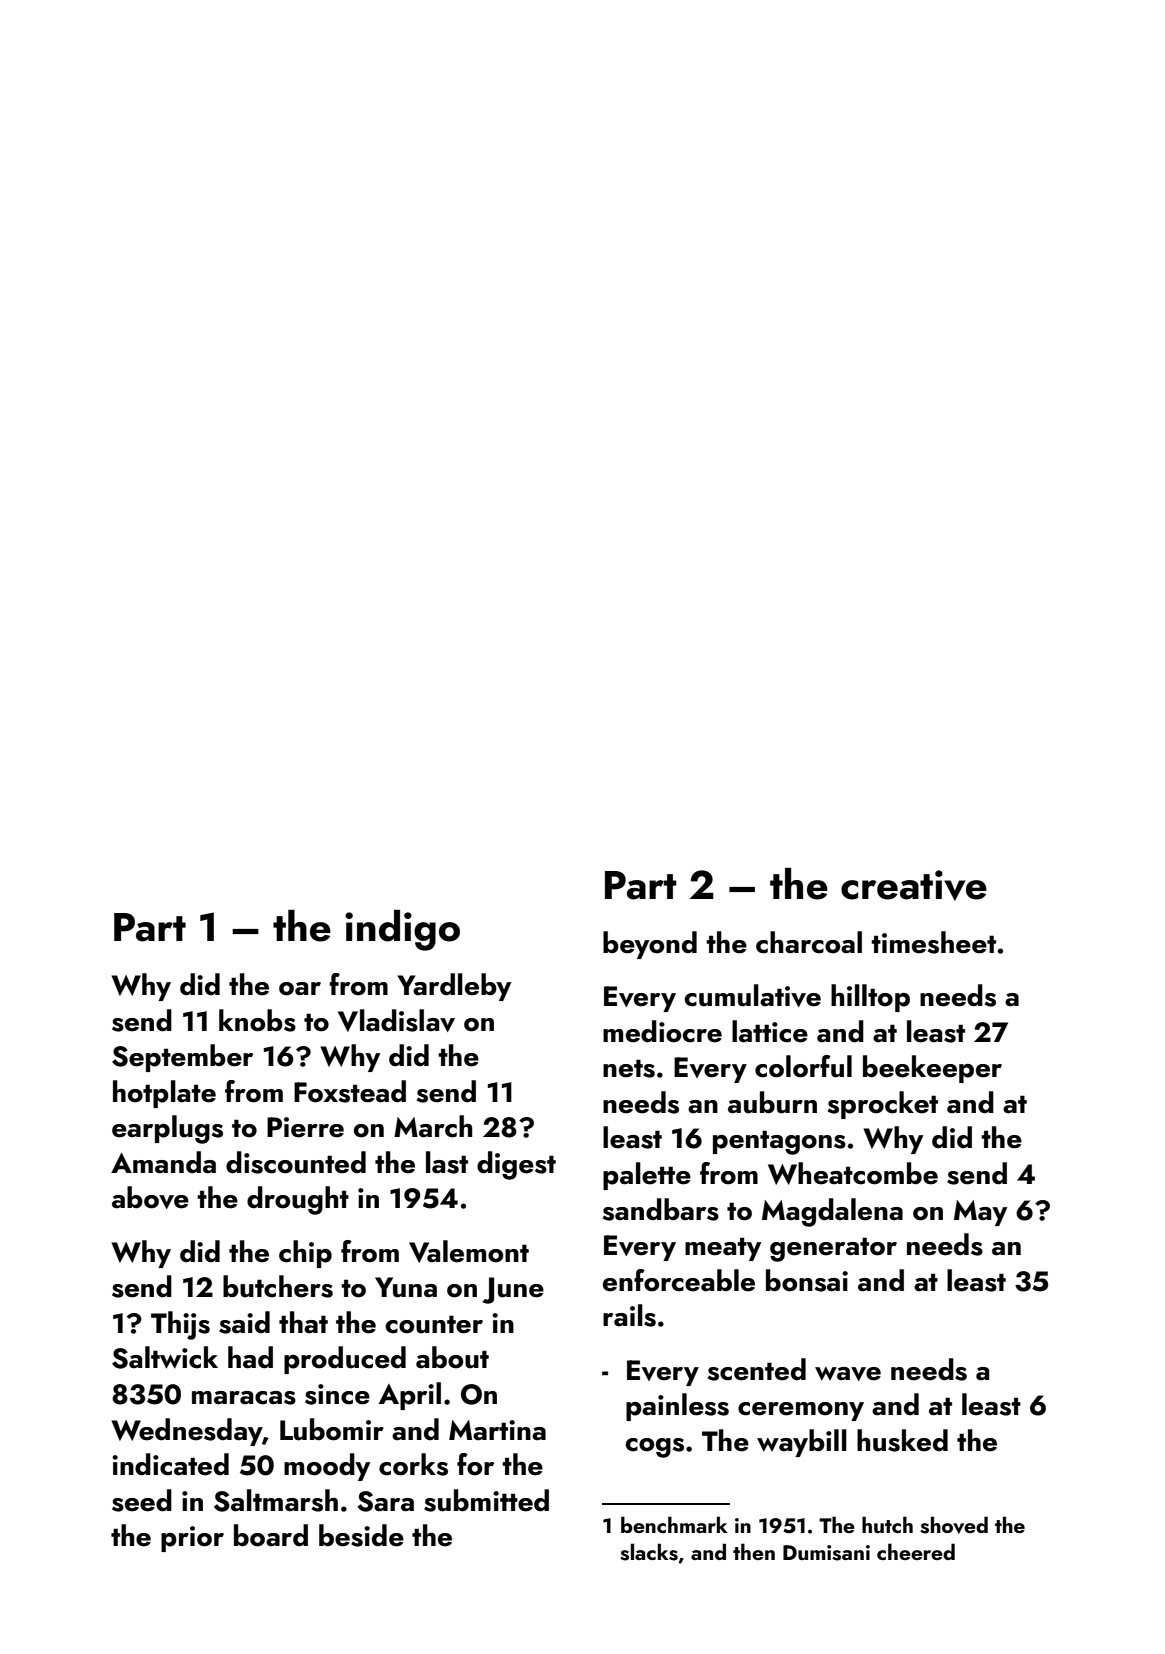  I want to click on May, so click(980, 1213).
